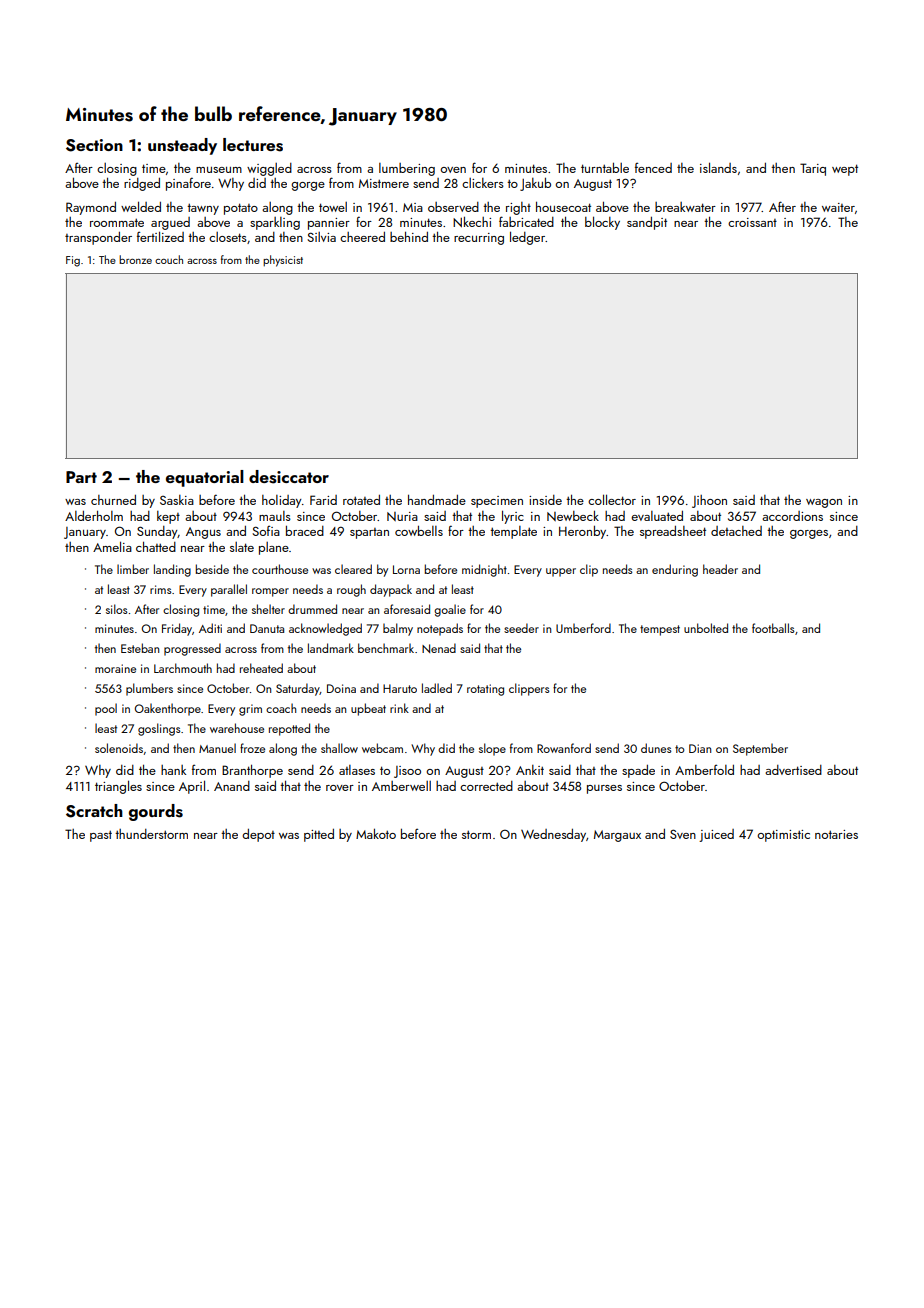 This document has width=924, height=1308. I want to click on Makoto, so click(376, 833).
